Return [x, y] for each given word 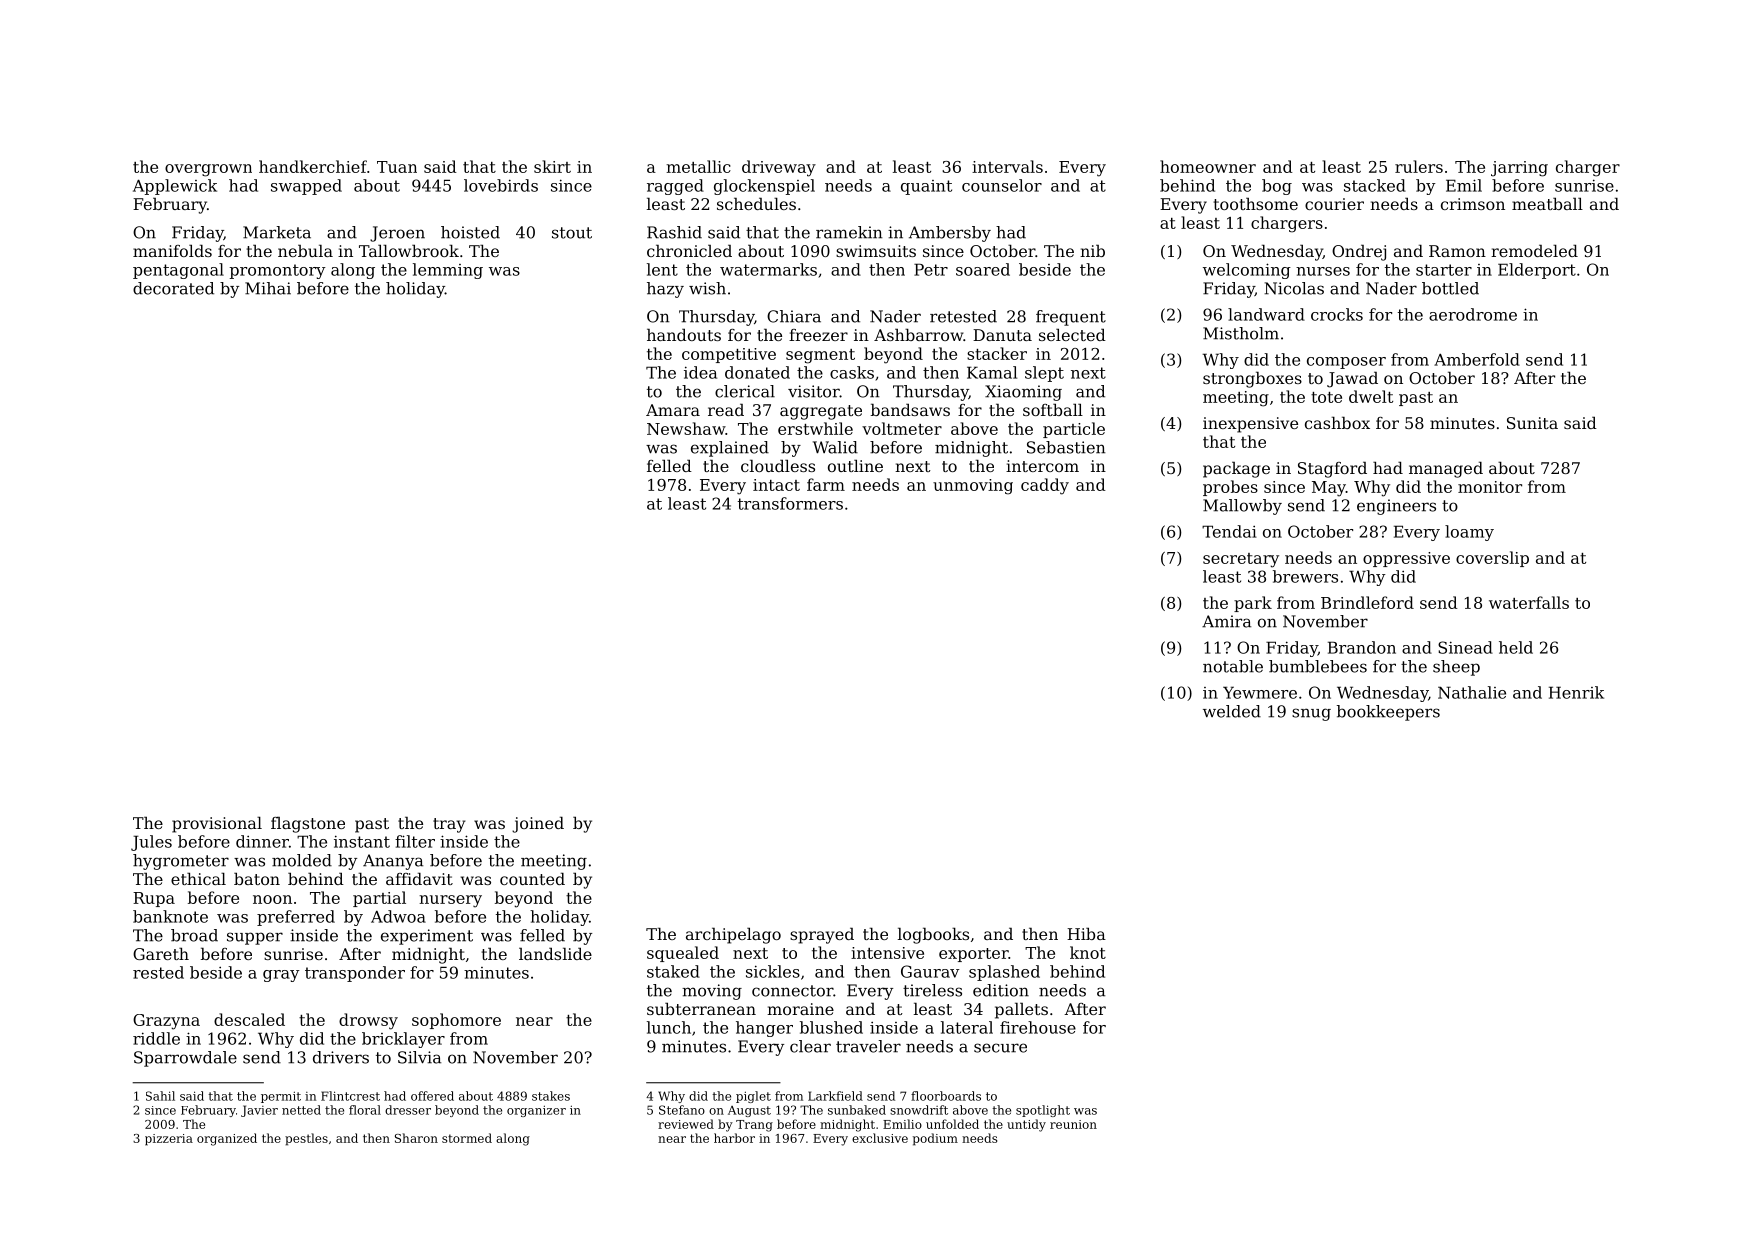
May [1329, 489]
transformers [790, 503]
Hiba [1086, 933]
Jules [151, 843]
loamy [1469, 533]
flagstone [308, 824]
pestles [306, 1139]
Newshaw [686, 428]
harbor [734, 1138]
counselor [1002, 185]
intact [776, 485]
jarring [1519, 169]
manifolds [172, 250]
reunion [1073, 1124]
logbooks [933, 935]
